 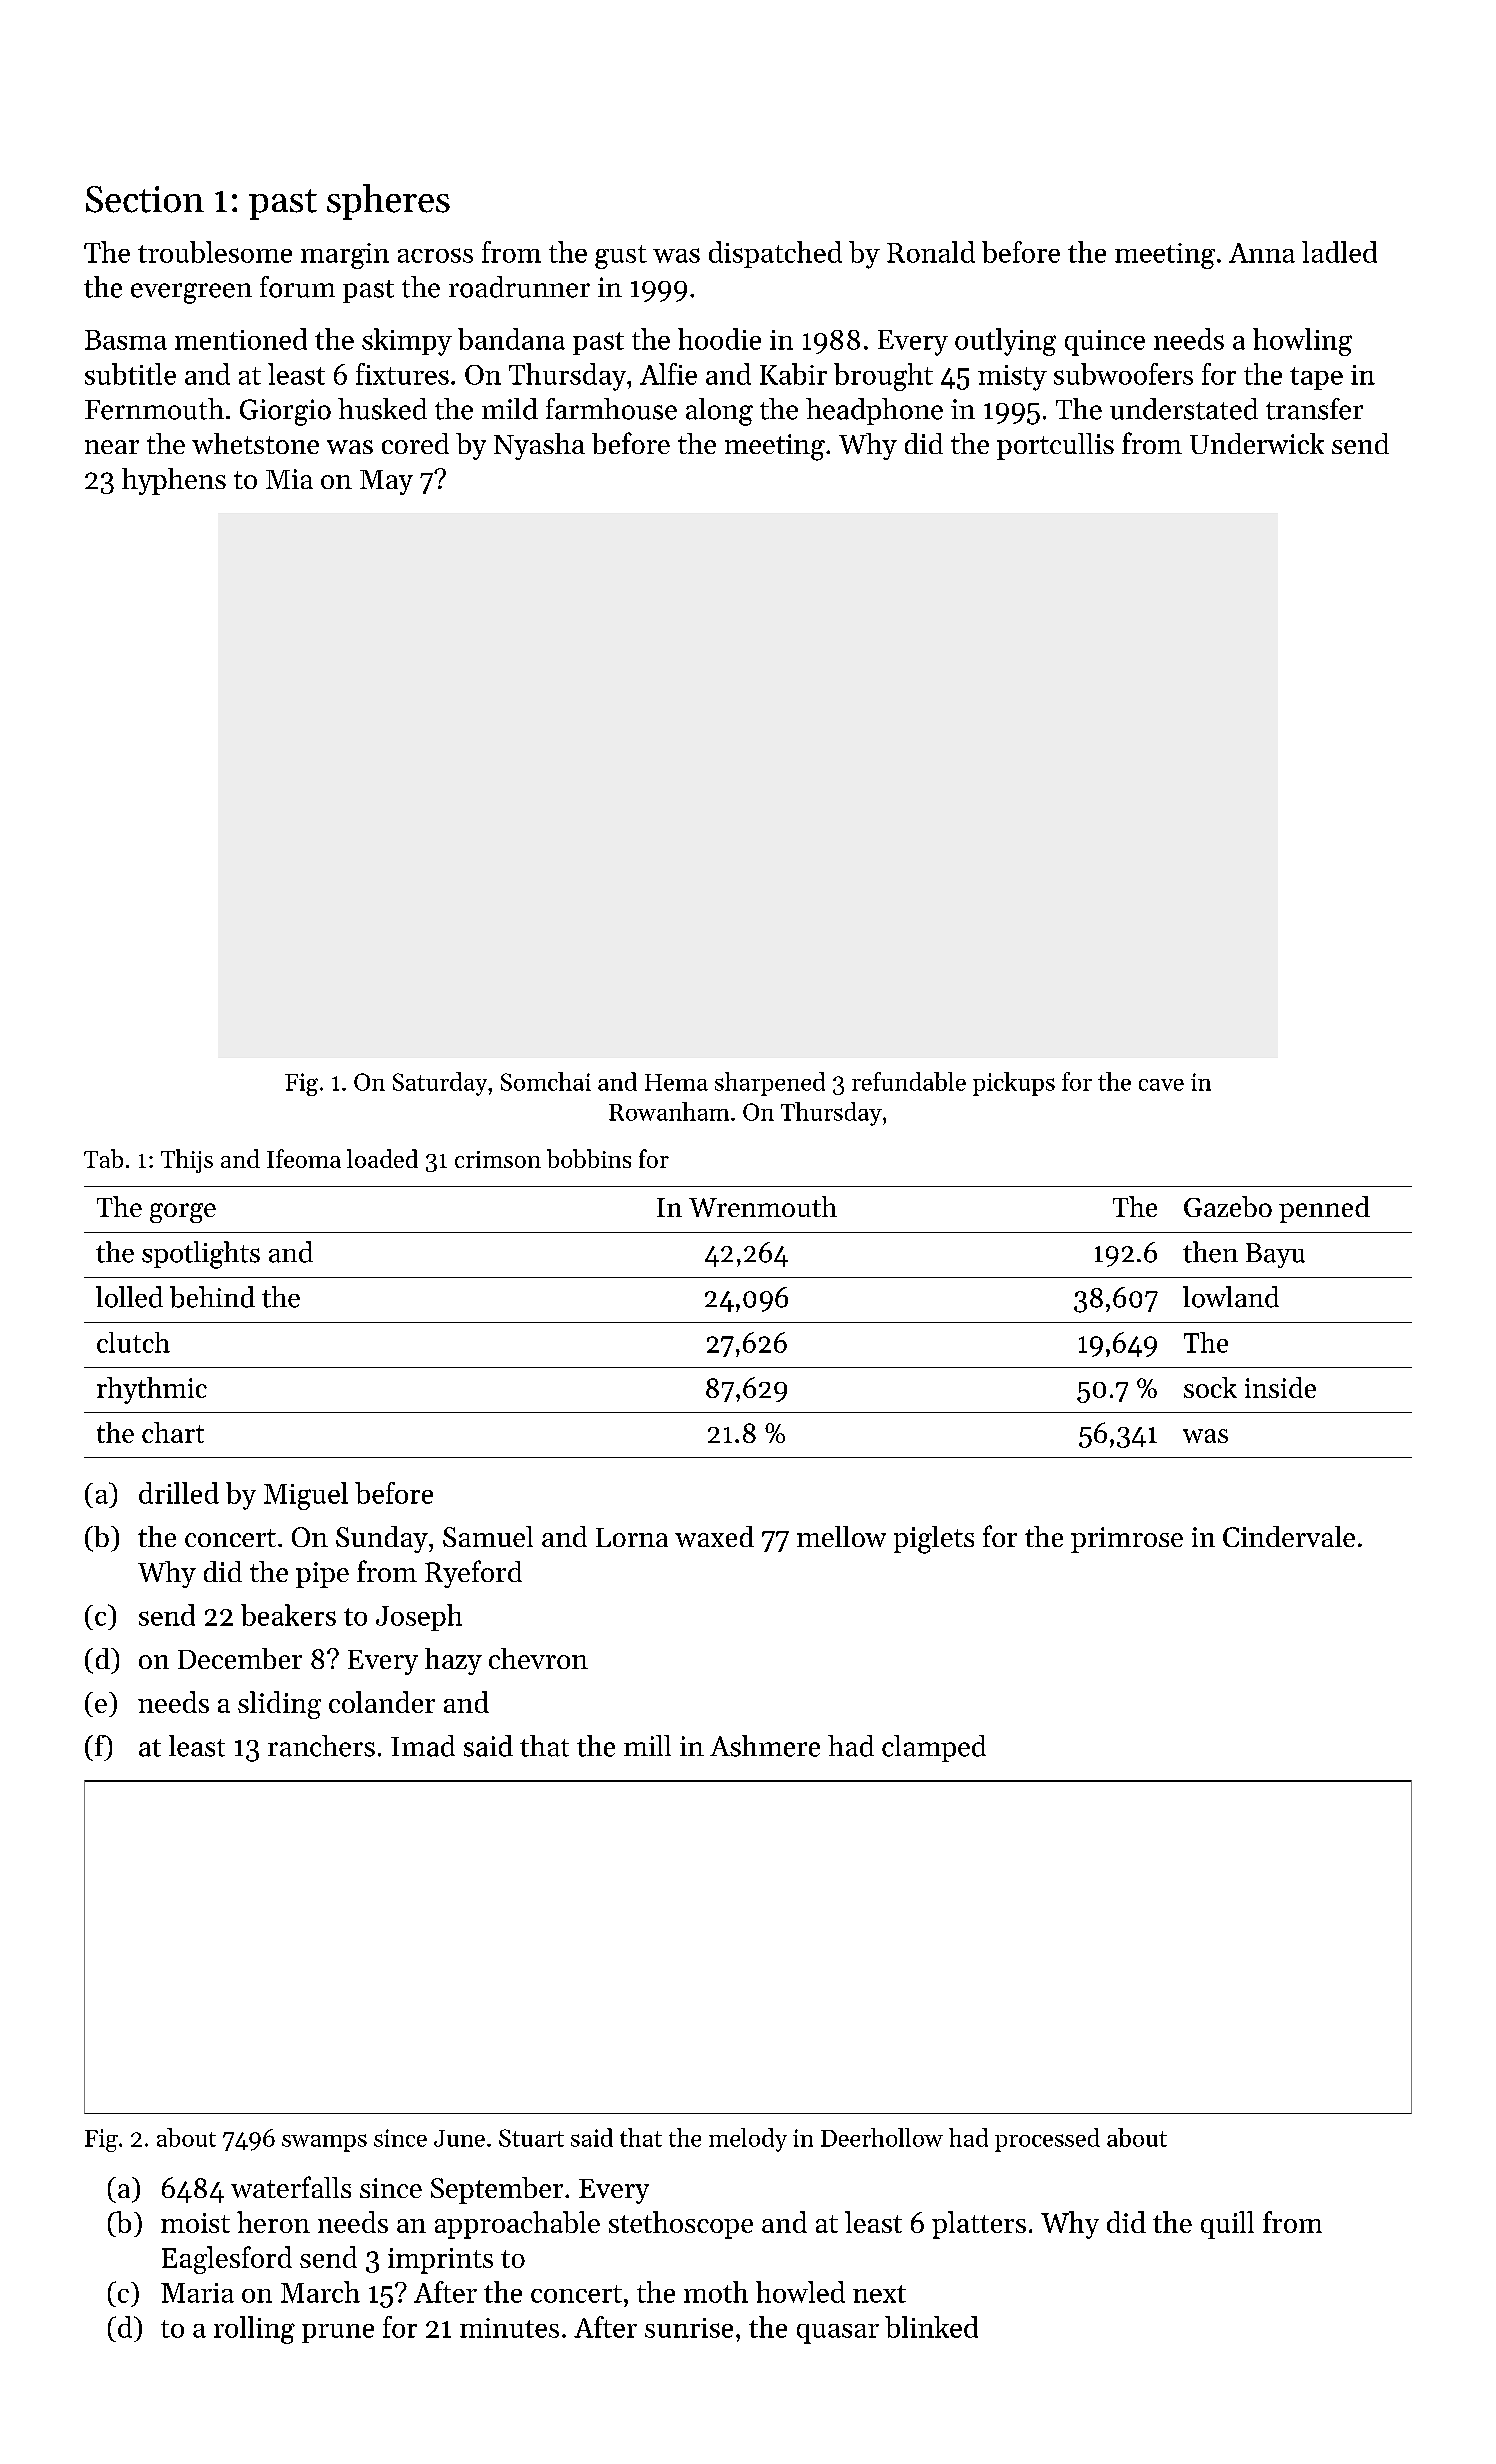 What do you see at coordinates (304, 1158) in the image?
I see `Ifeoma` at bounding box center [304, 1158].
